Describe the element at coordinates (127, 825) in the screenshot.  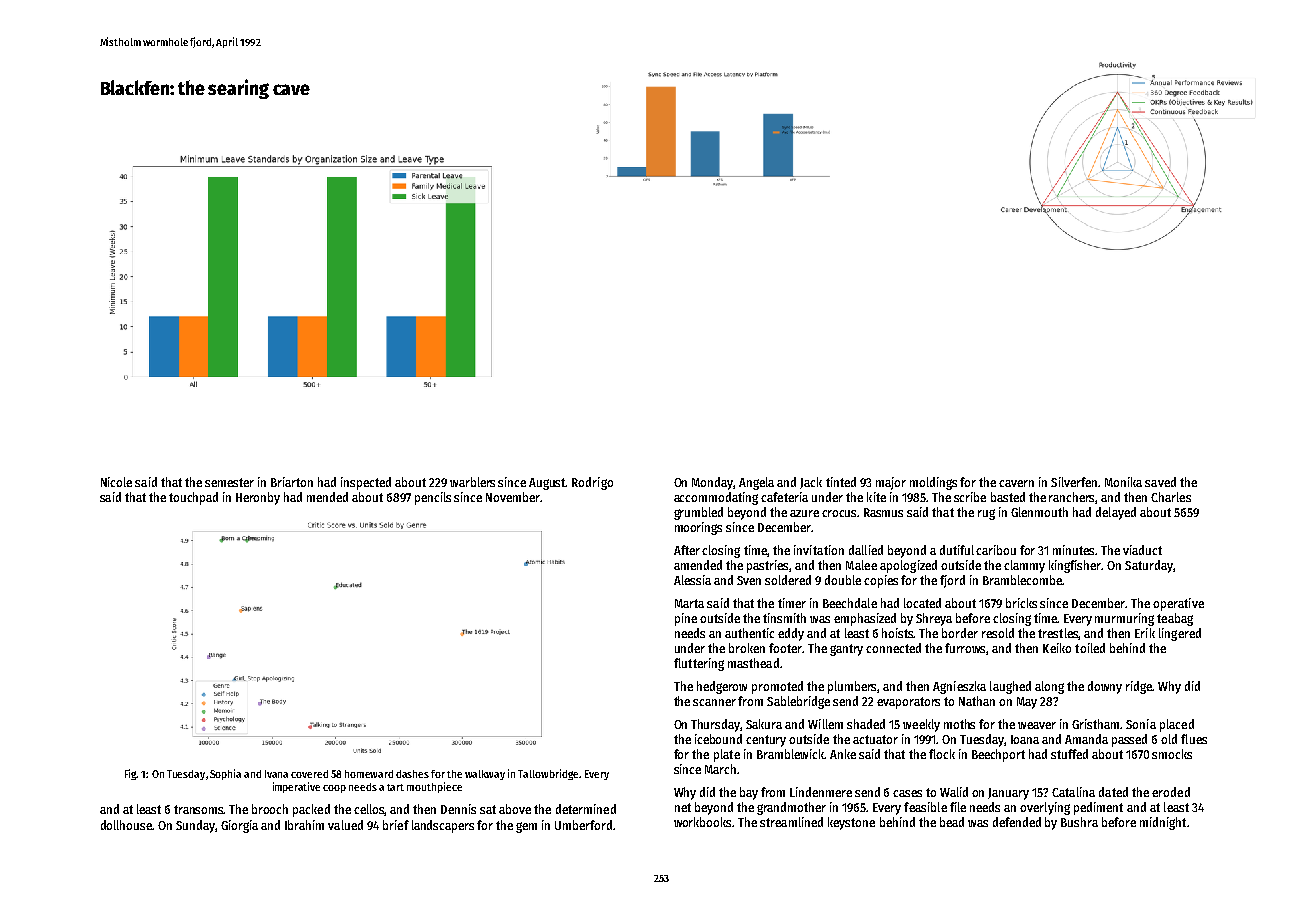
I see `dollhouse` at that location.
